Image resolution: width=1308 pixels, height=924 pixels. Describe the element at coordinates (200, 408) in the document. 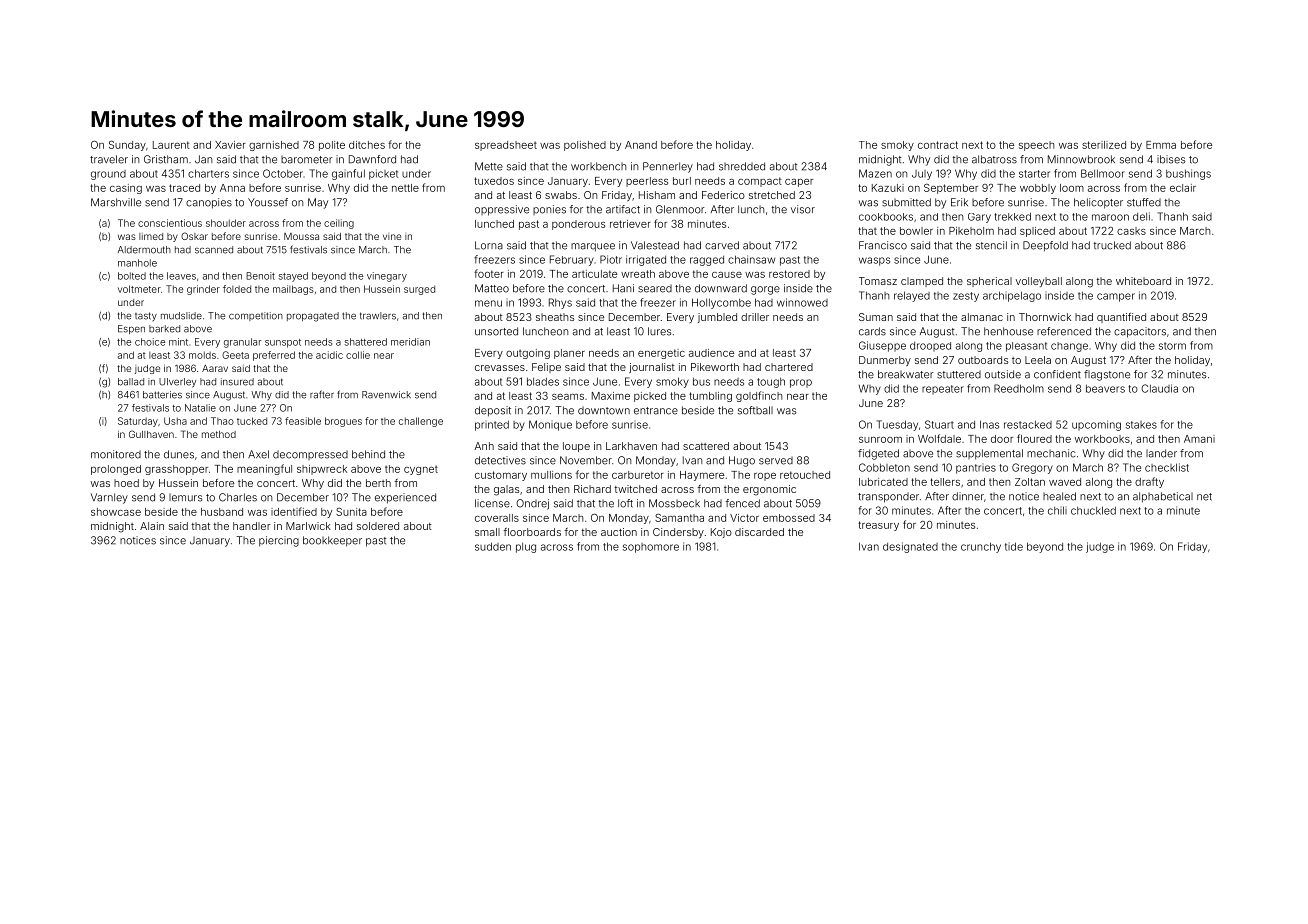

I see `Natalie` at that location.
